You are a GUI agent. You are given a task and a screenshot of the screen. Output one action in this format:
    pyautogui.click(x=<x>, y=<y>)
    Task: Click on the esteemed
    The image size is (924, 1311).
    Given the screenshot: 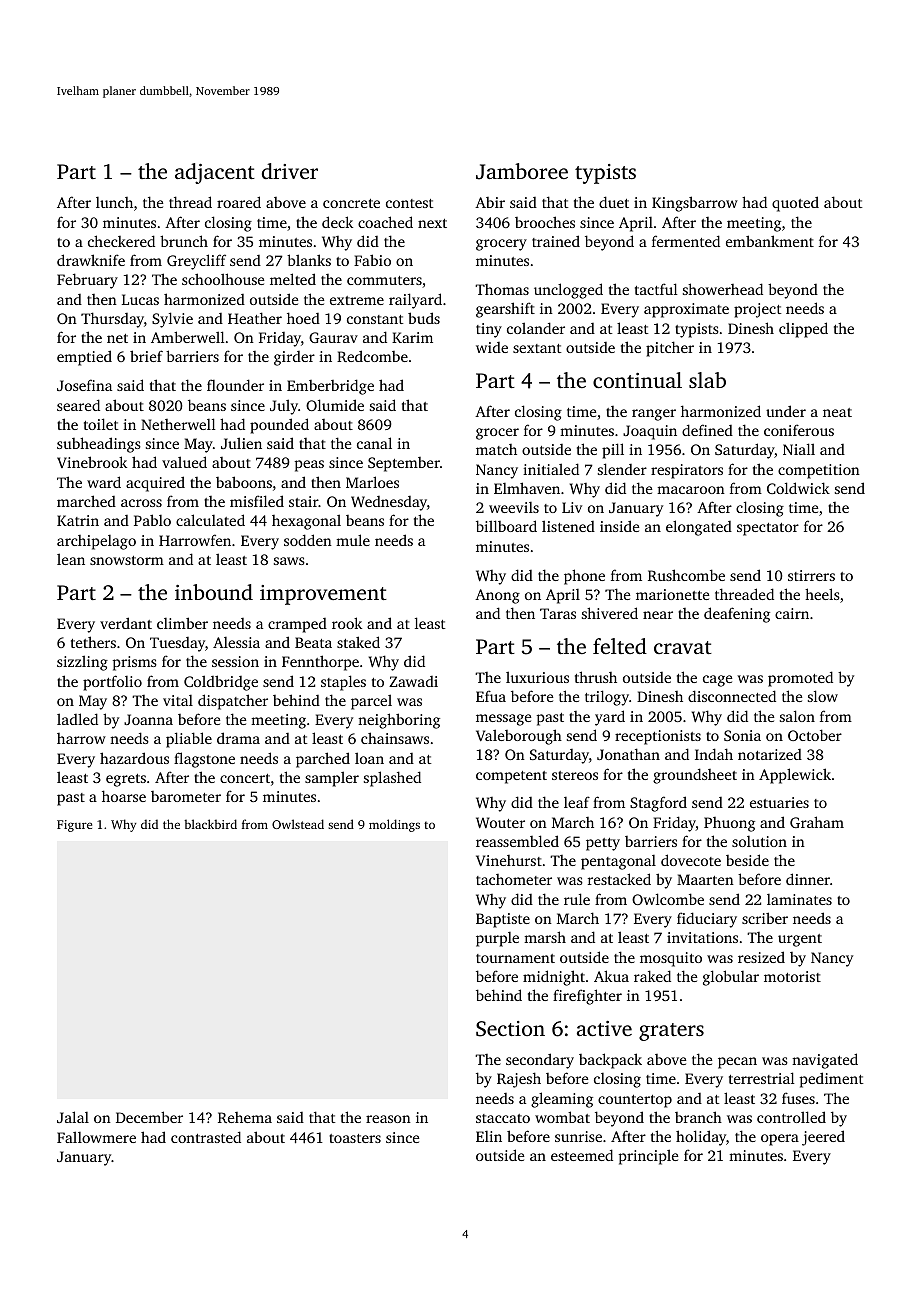 What is the action you would take?
    pyautogui.click(x=582, y=1155)
